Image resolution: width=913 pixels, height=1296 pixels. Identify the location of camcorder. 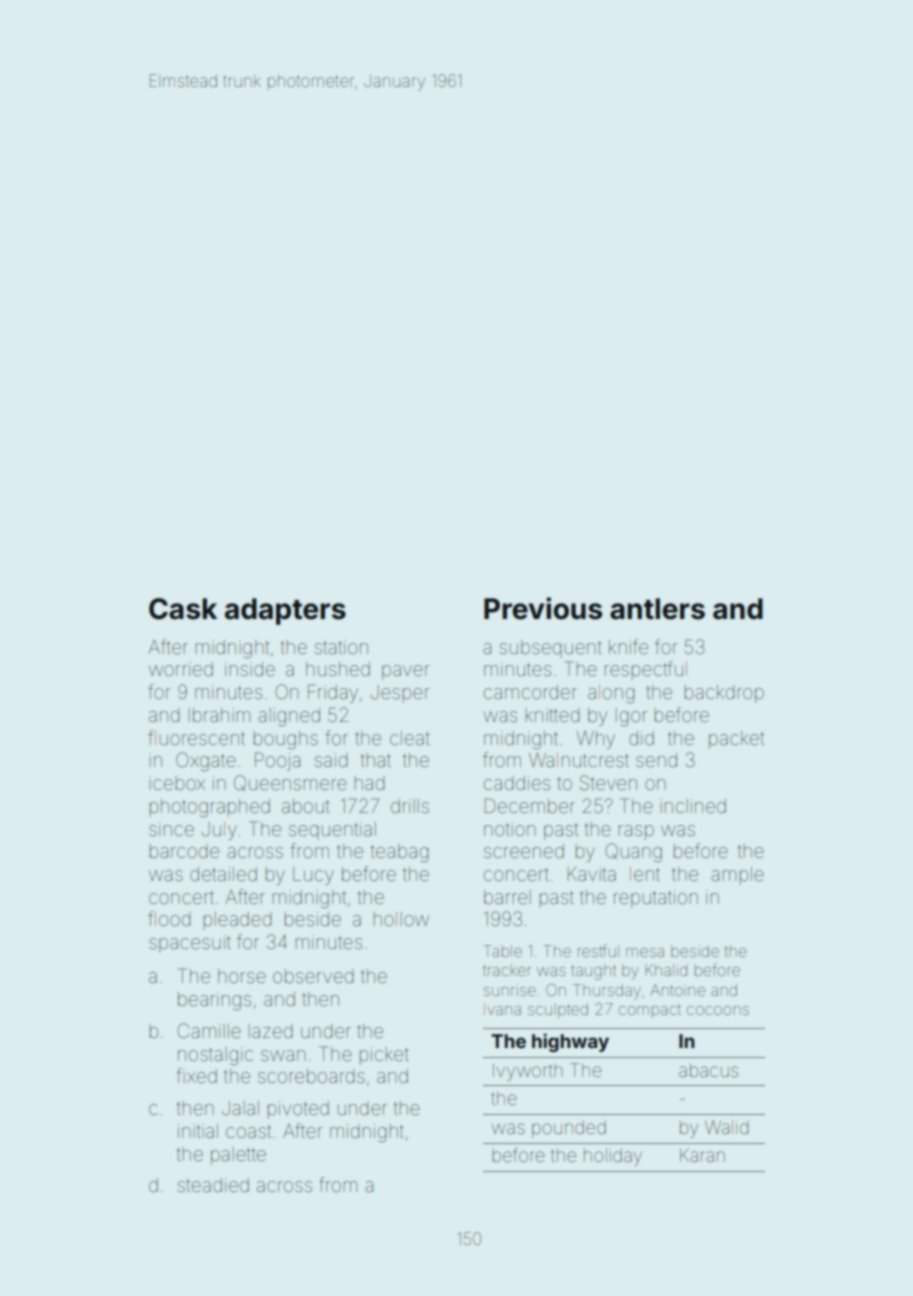
(530, 692).
